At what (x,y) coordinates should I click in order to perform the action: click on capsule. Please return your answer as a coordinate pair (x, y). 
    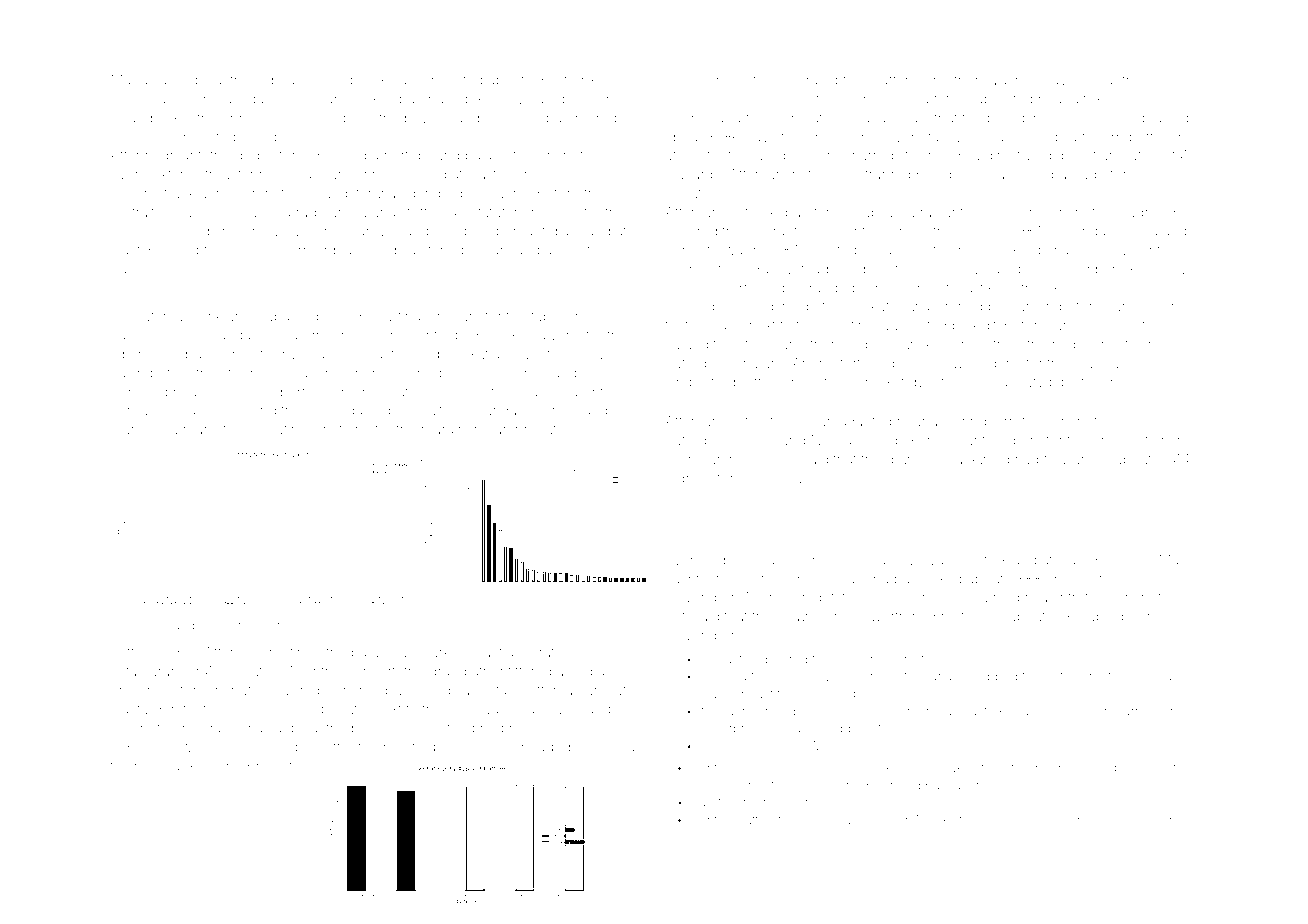
    Looking at the image, I should click on (281, 81).
